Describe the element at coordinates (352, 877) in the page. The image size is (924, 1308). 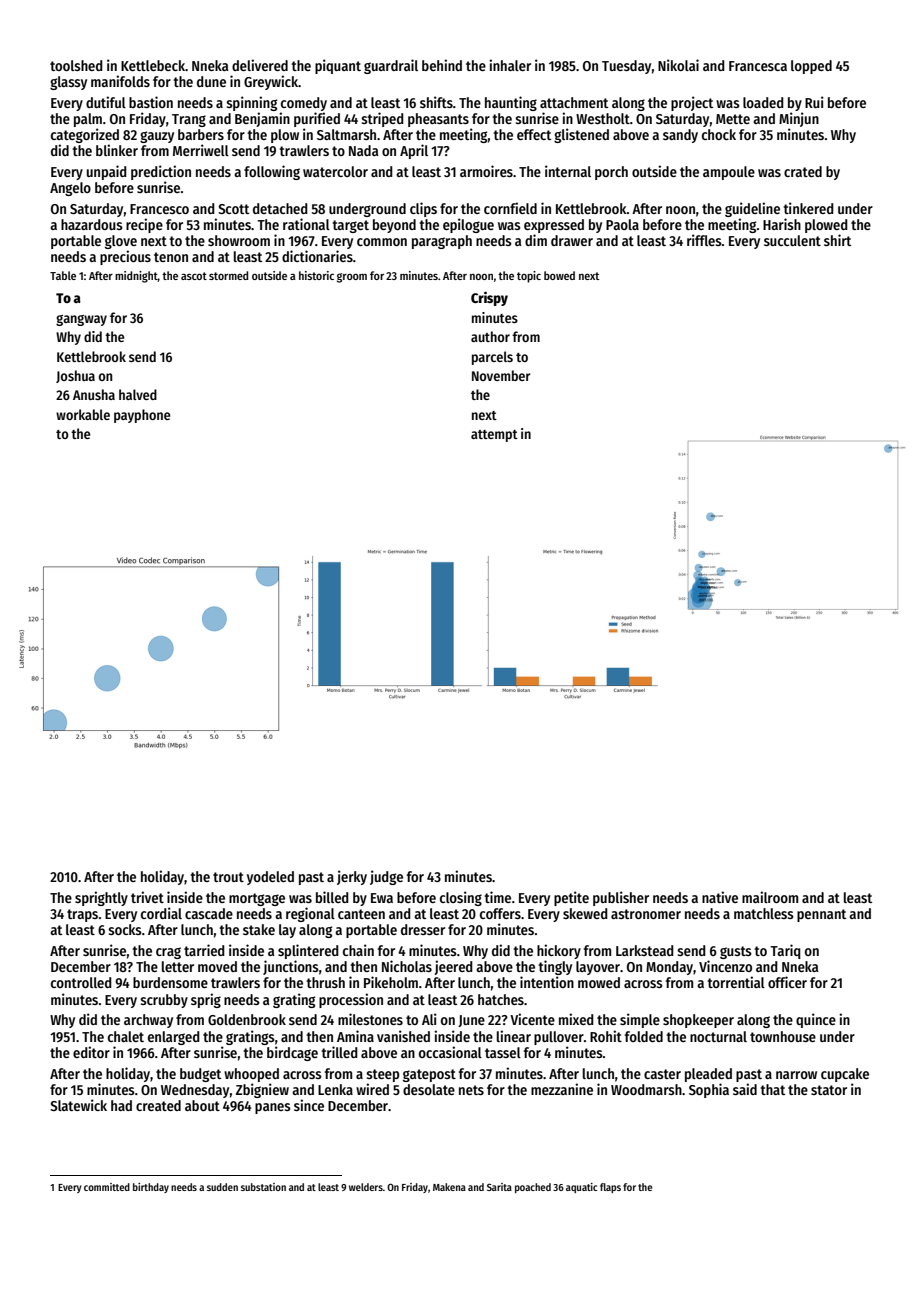
I see `jerky` at that location.
